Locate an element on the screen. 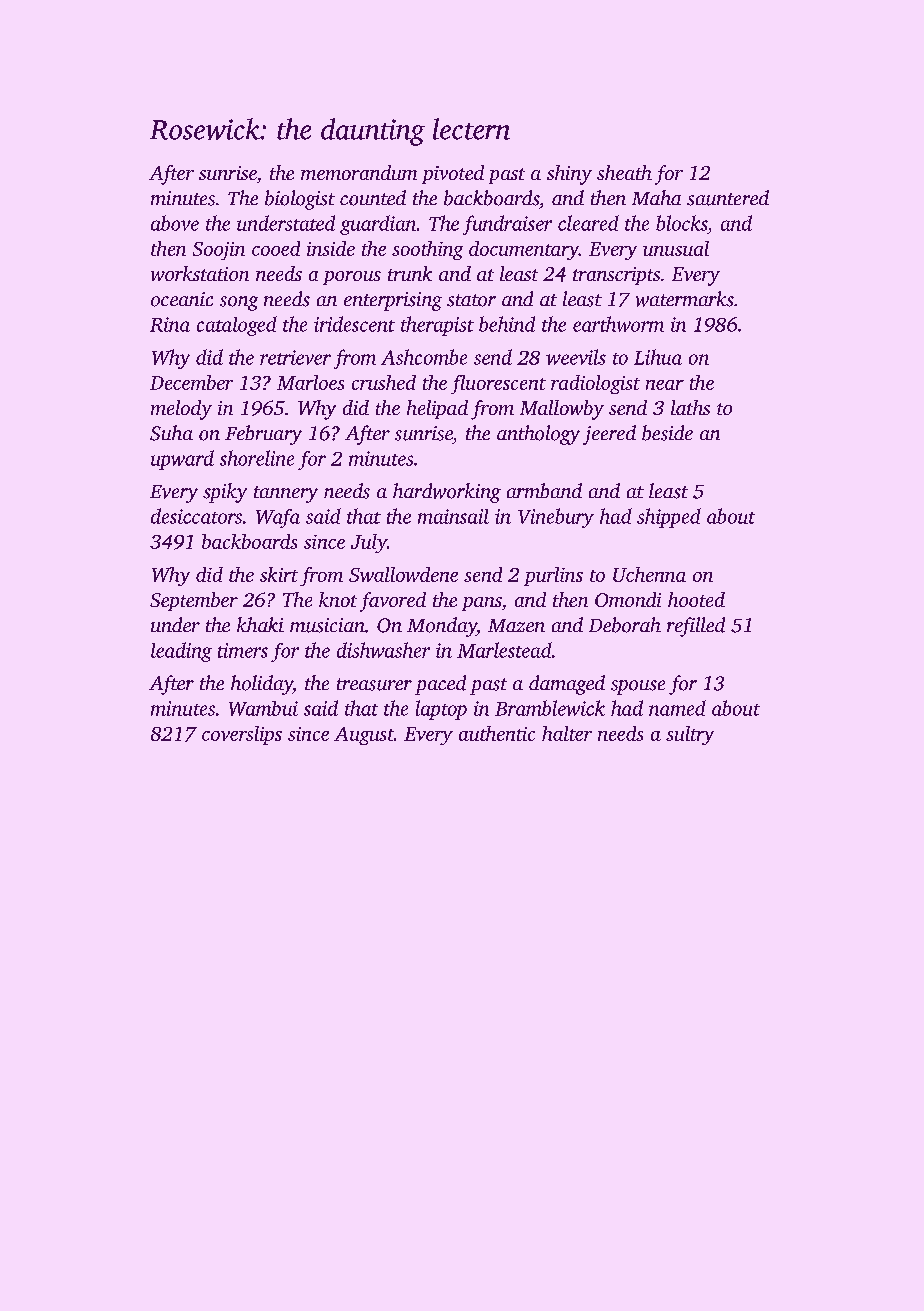 The width and height of the screenshot is (924, 1311). Monday is located at coordinates (442, 627).
